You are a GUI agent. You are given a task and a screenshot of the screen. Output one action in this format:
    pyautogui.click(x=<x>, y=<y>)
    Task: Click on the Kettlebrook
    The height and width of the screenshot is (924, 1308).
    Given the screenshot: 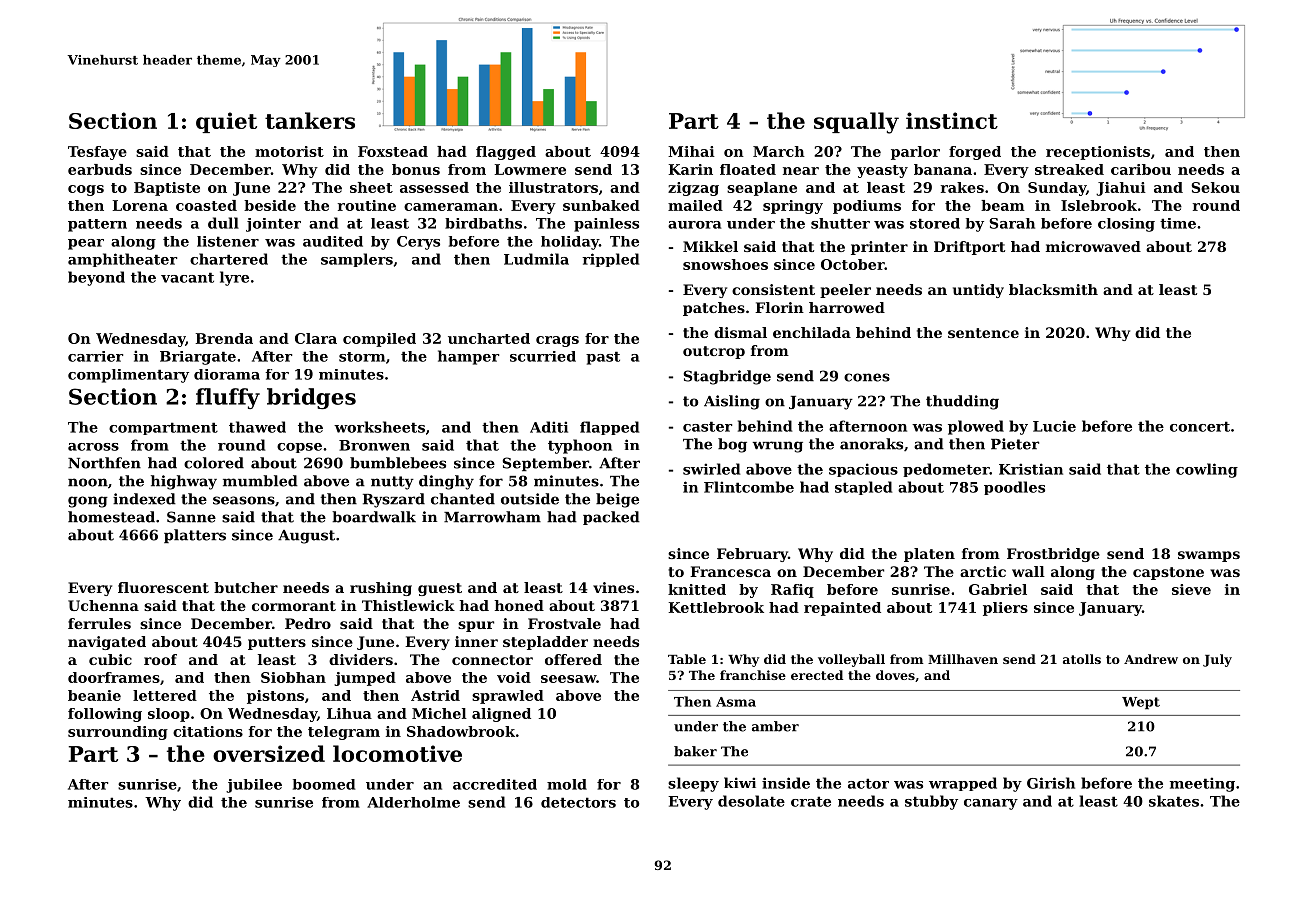 What is the action you would take?
    pyautogui.click(x=716, y=607)
